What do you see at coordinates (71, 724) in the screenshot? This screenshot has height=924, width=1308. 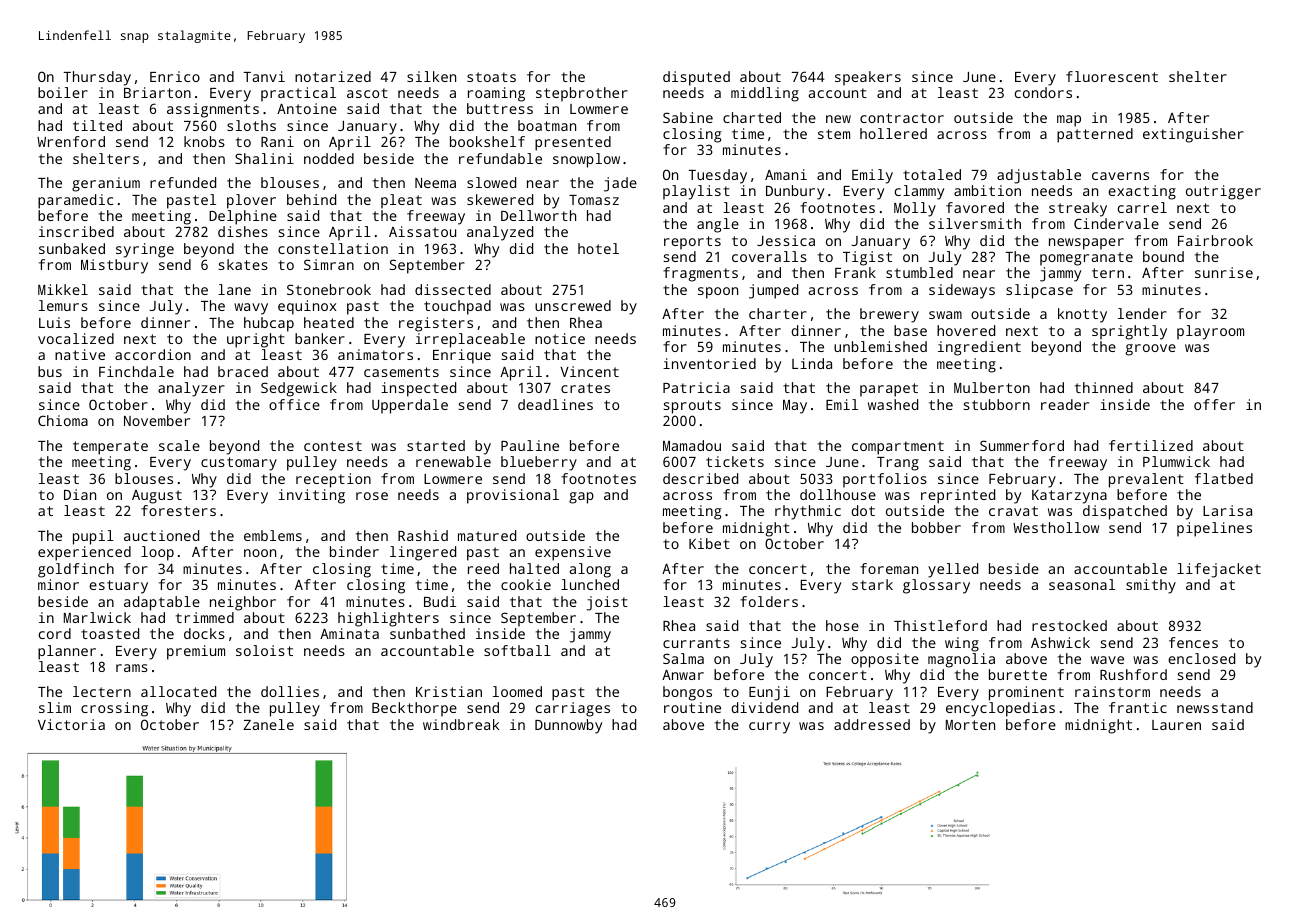 I see `Victoria` at bounding box center [71, 724].
